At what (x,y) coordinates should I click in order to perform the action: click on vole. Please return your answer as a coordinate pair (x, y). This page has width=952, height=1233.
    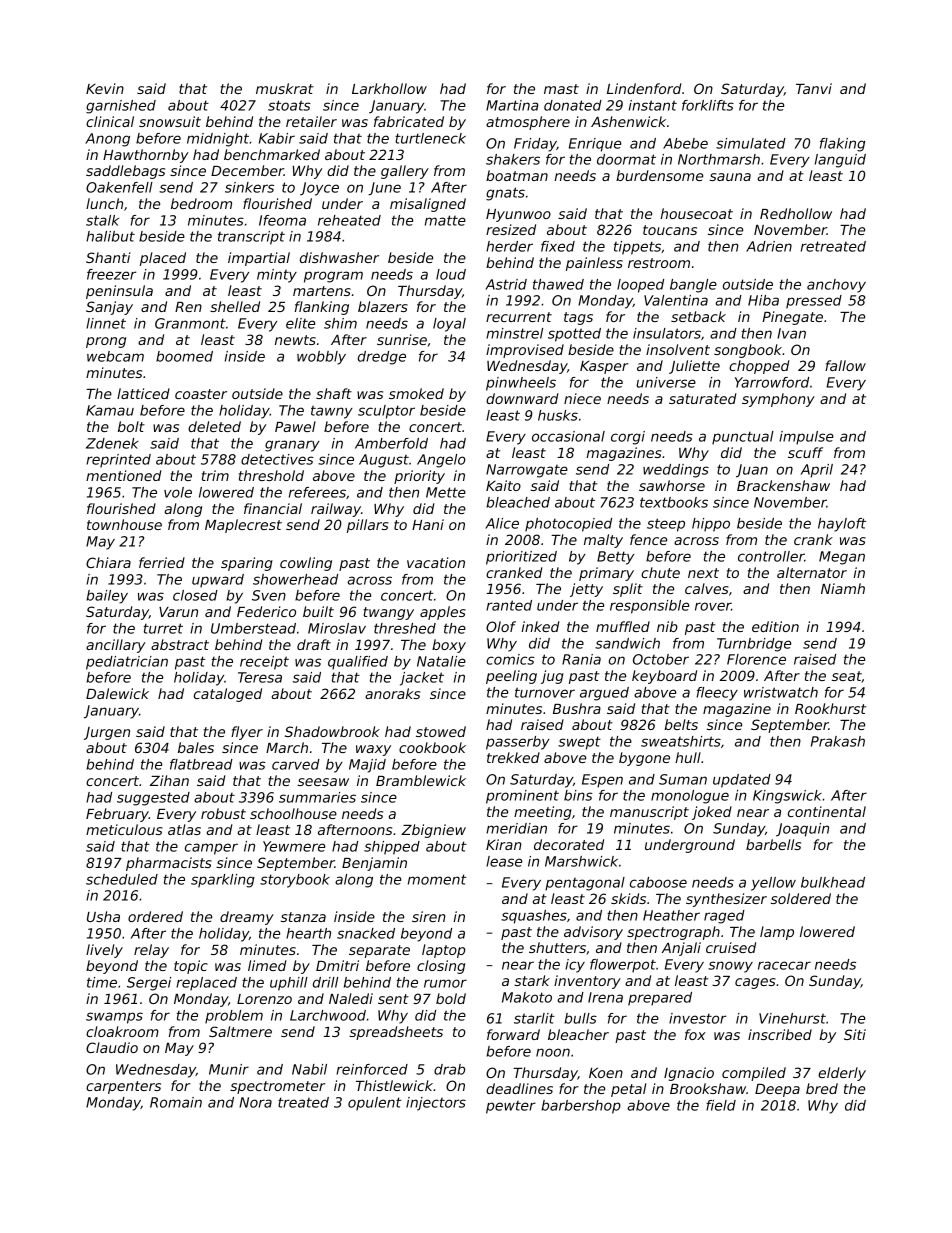
    Looking at the image, I should click on (178, 492).
